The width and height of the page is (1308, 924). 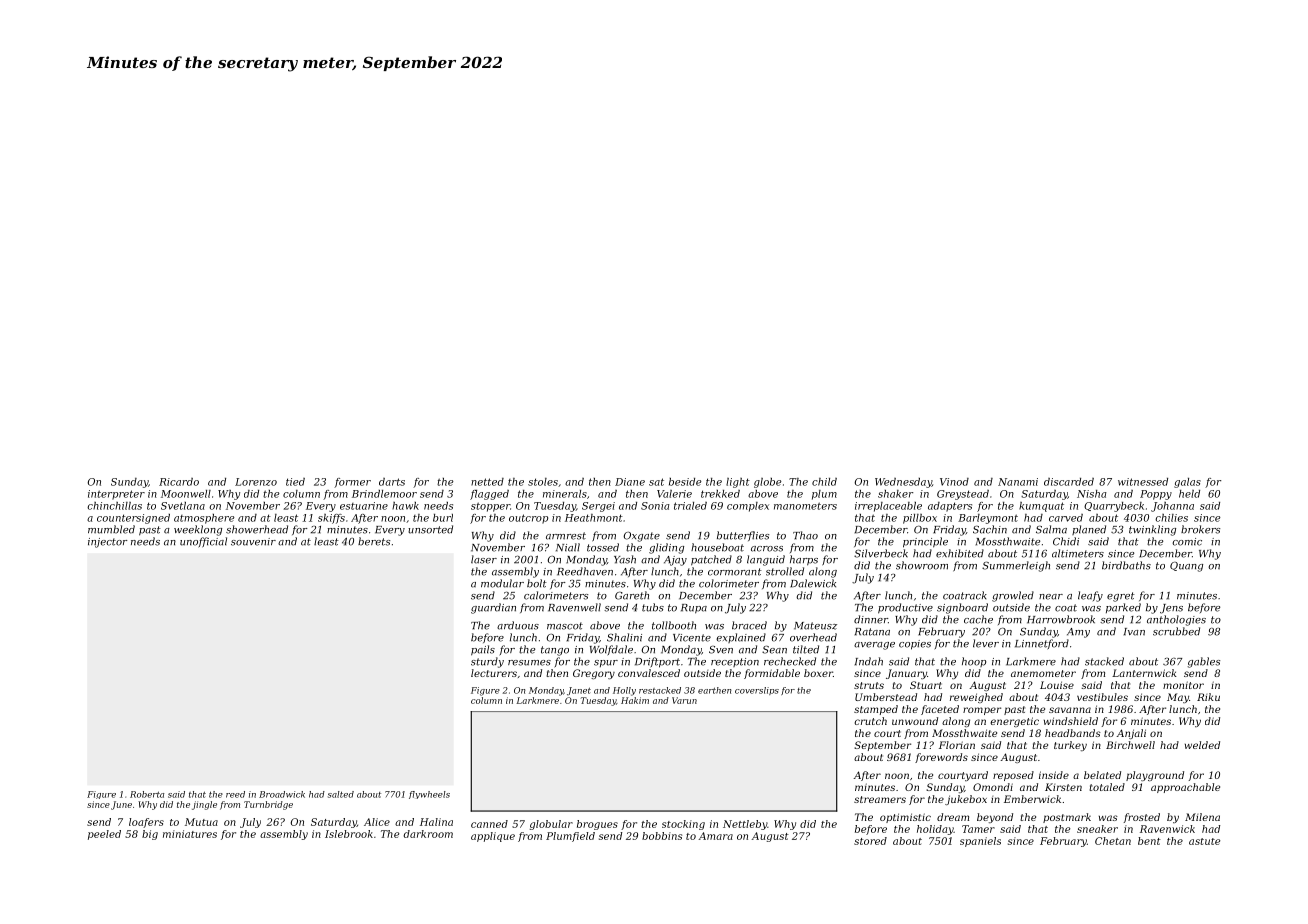 What do you see at coordinates (429, 795) in the page?
I see `flywheels` at bounding box center [429, 795].
